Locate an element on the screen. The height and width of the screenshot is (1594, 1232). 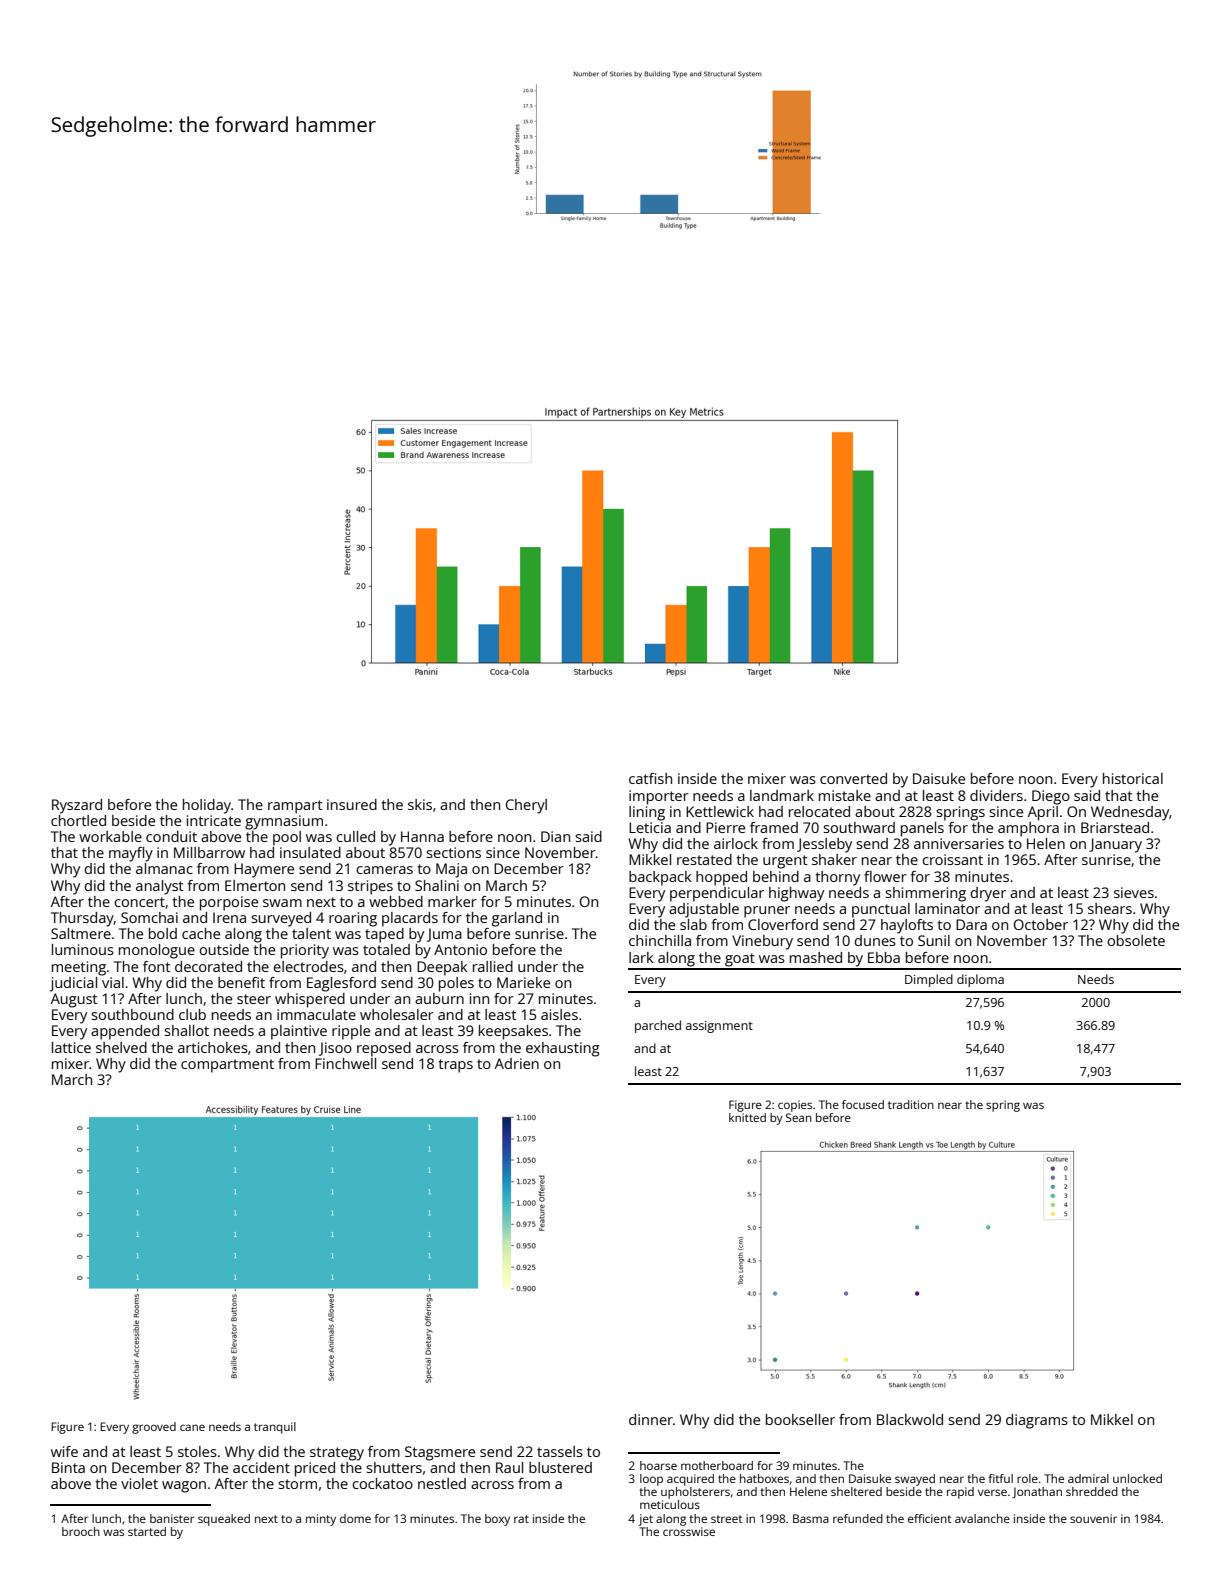
Sean is located at coordinates (799, 1117).
